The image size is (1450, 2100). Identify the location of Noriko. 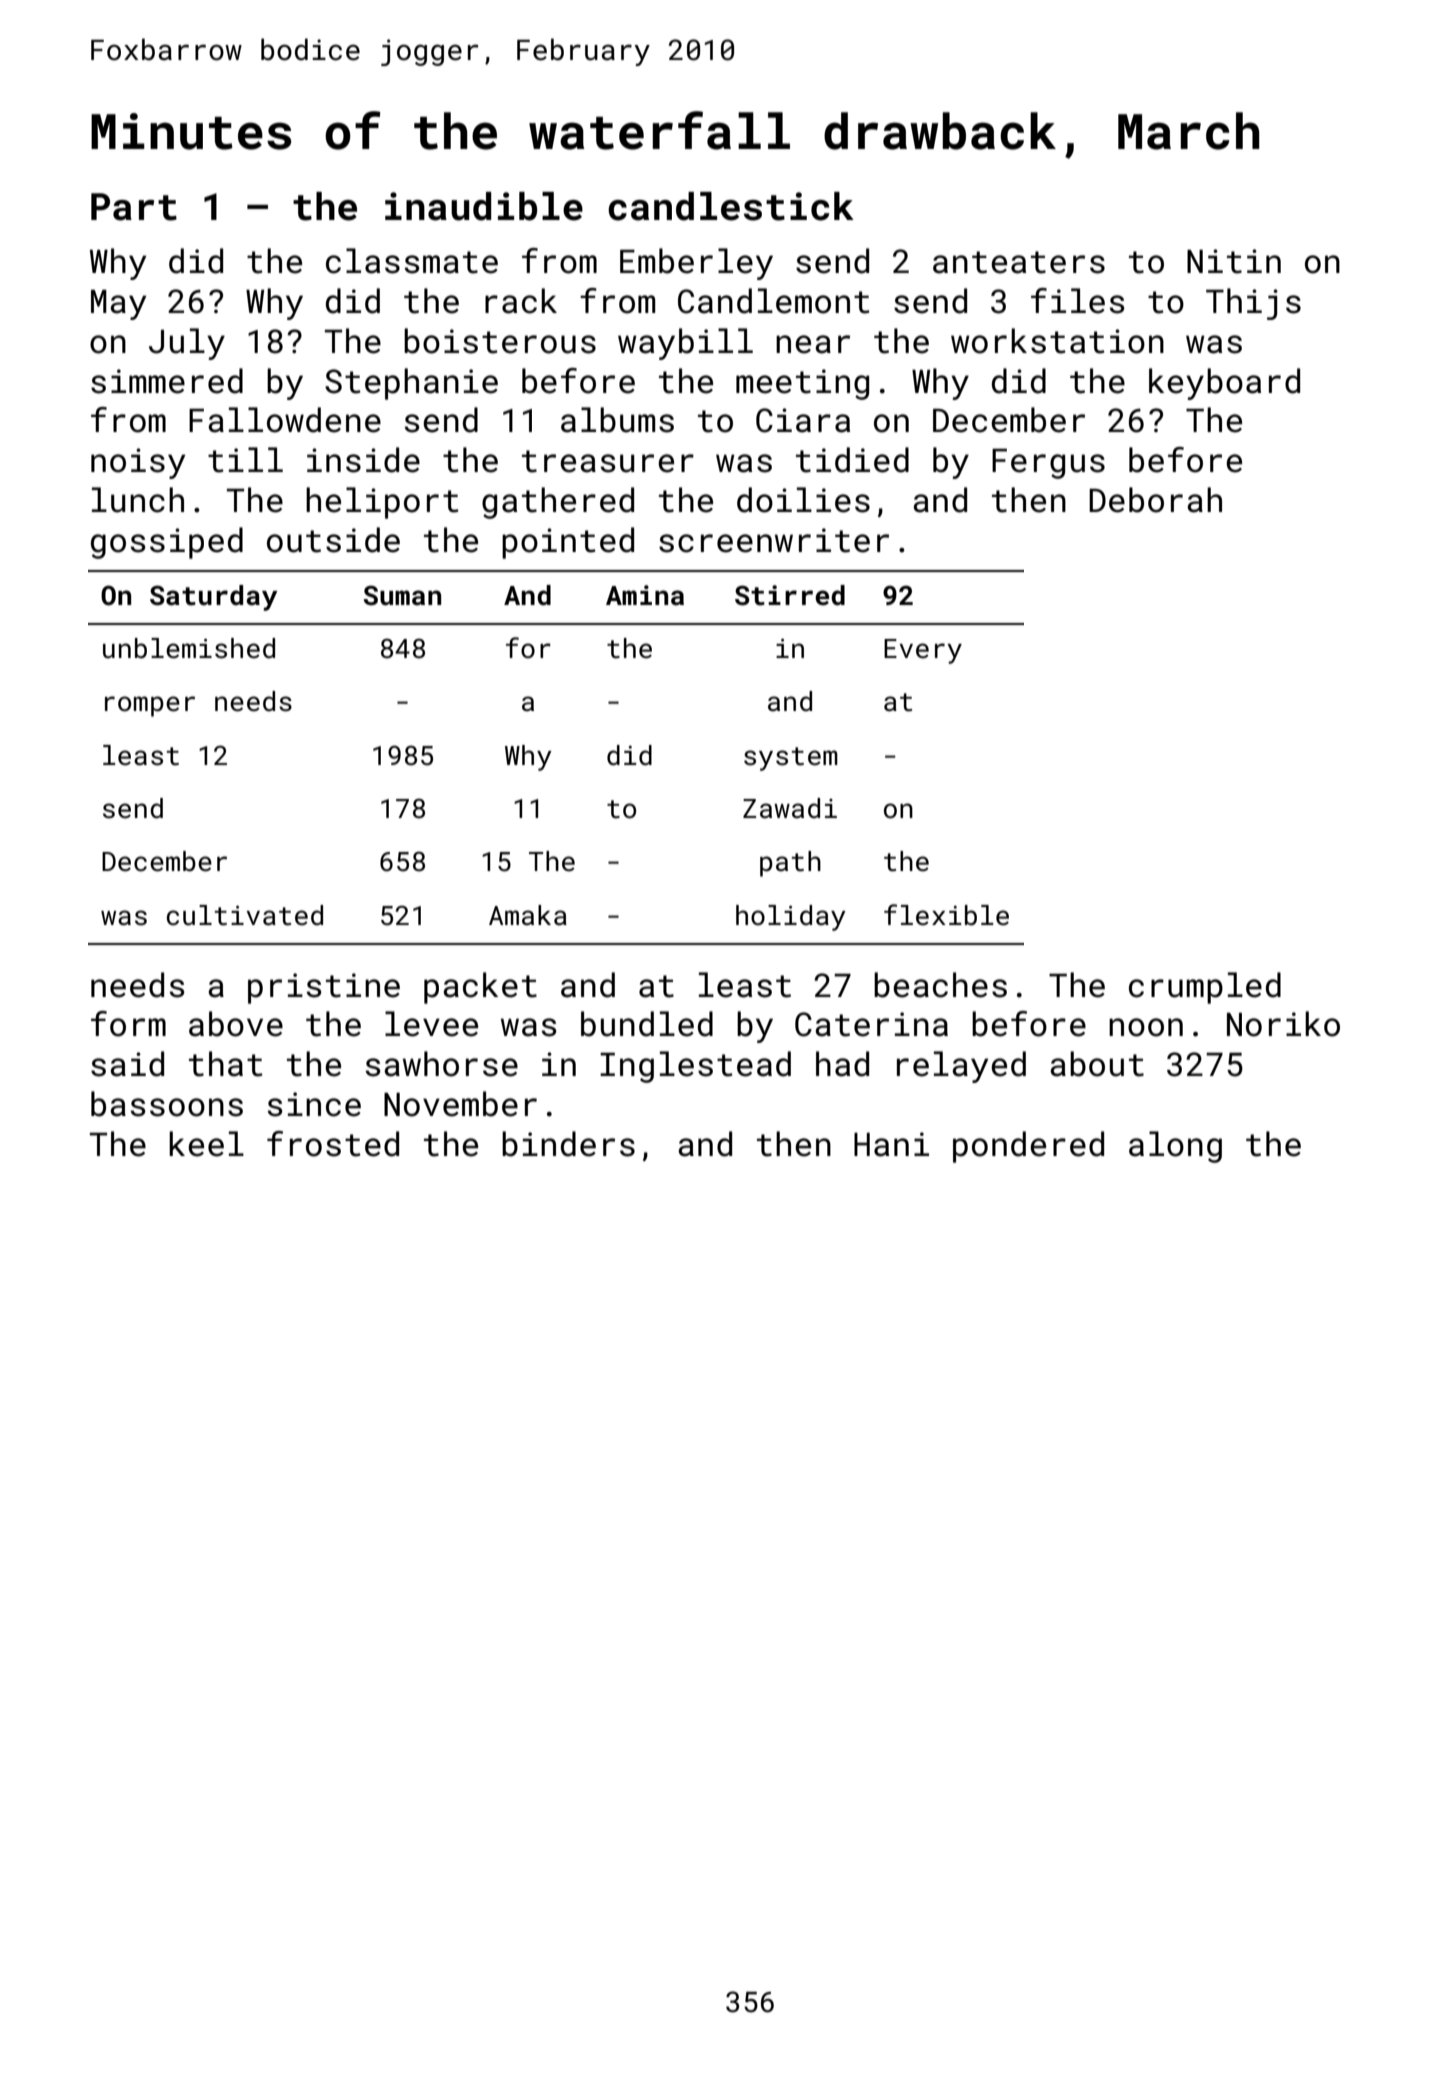
(1283, 1024).
